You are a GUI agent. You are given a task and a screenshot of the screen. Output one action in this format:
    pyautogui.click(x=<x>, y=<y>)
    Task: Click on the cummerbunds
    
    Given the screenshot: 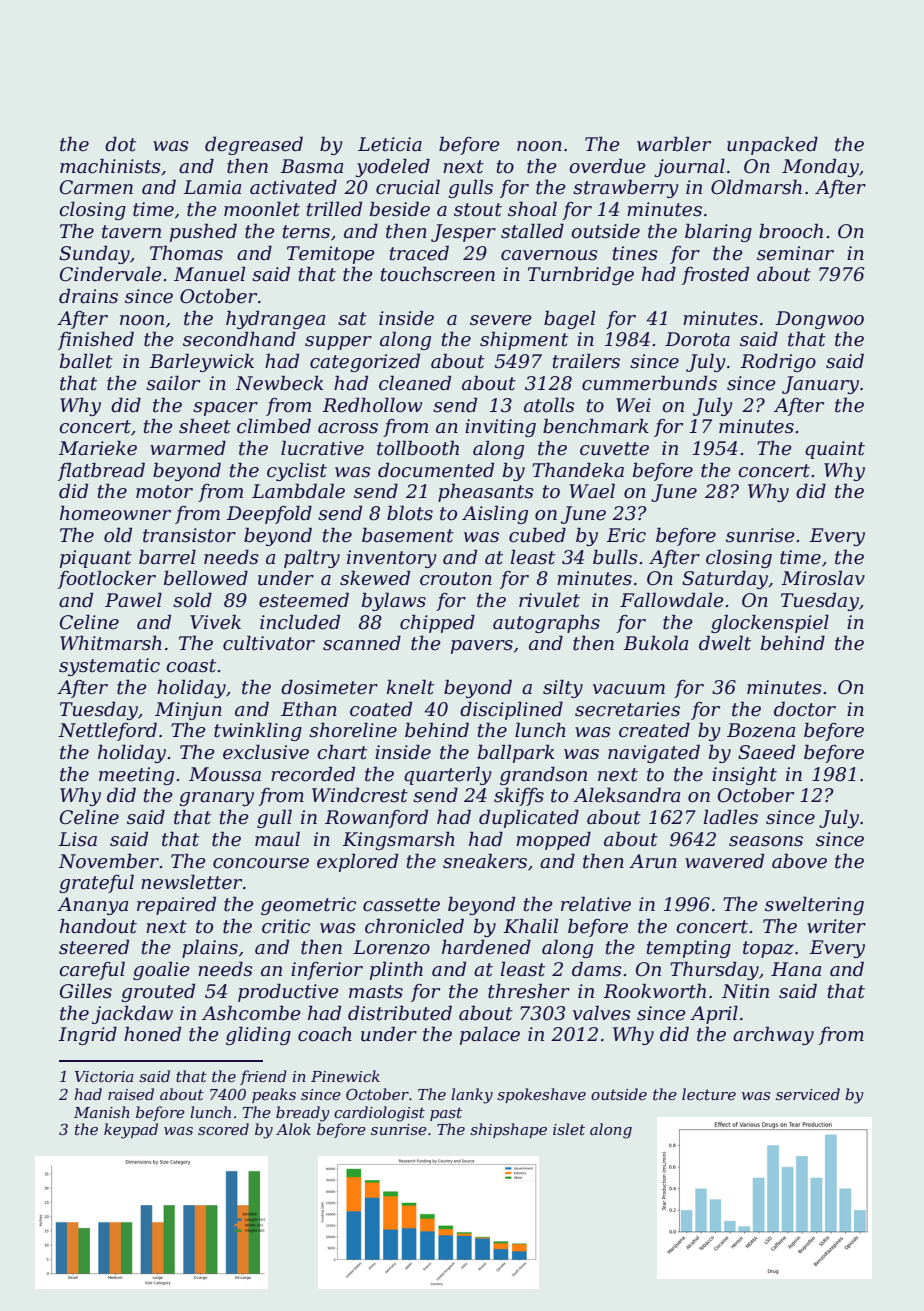 What is the action you would take?
    pyautogui.click(x=649, y=383)
